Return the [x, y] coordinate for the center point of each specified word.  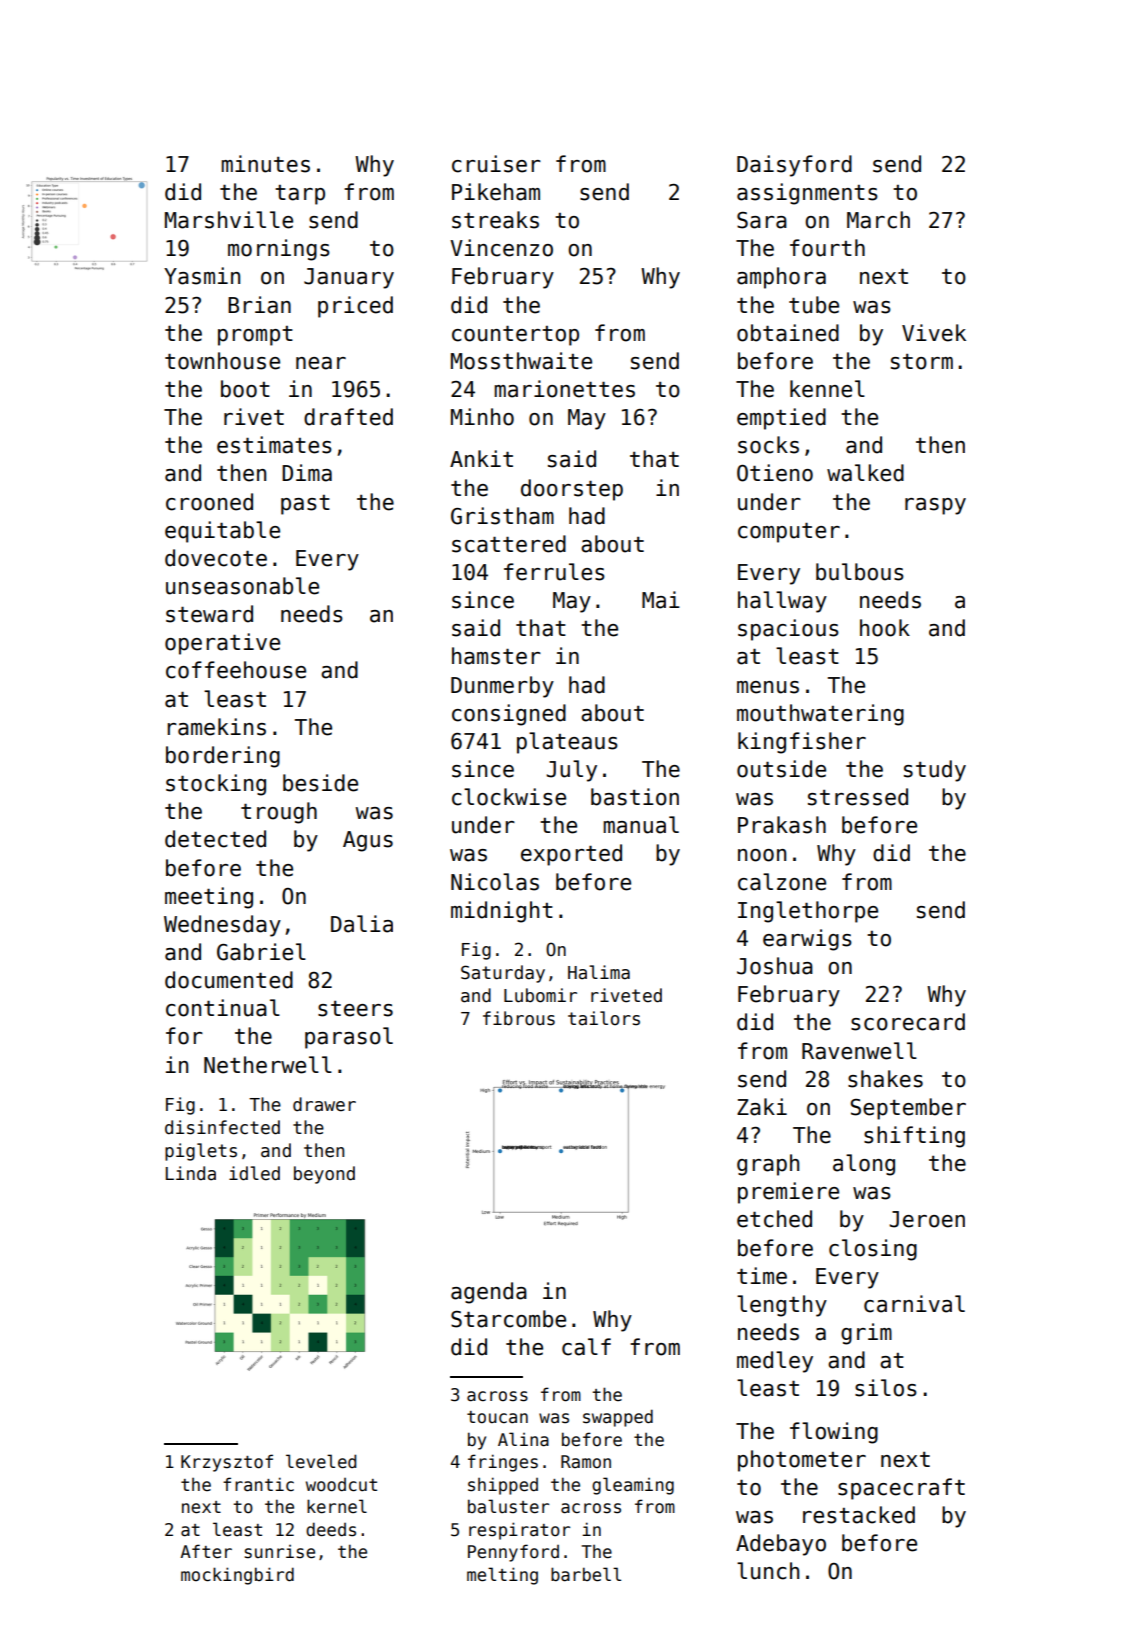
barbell [586, 1574]
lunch [768, 1571]
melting [502, 1576]
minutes [265, 164]
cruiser [496, 164]
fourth [827, 248]
